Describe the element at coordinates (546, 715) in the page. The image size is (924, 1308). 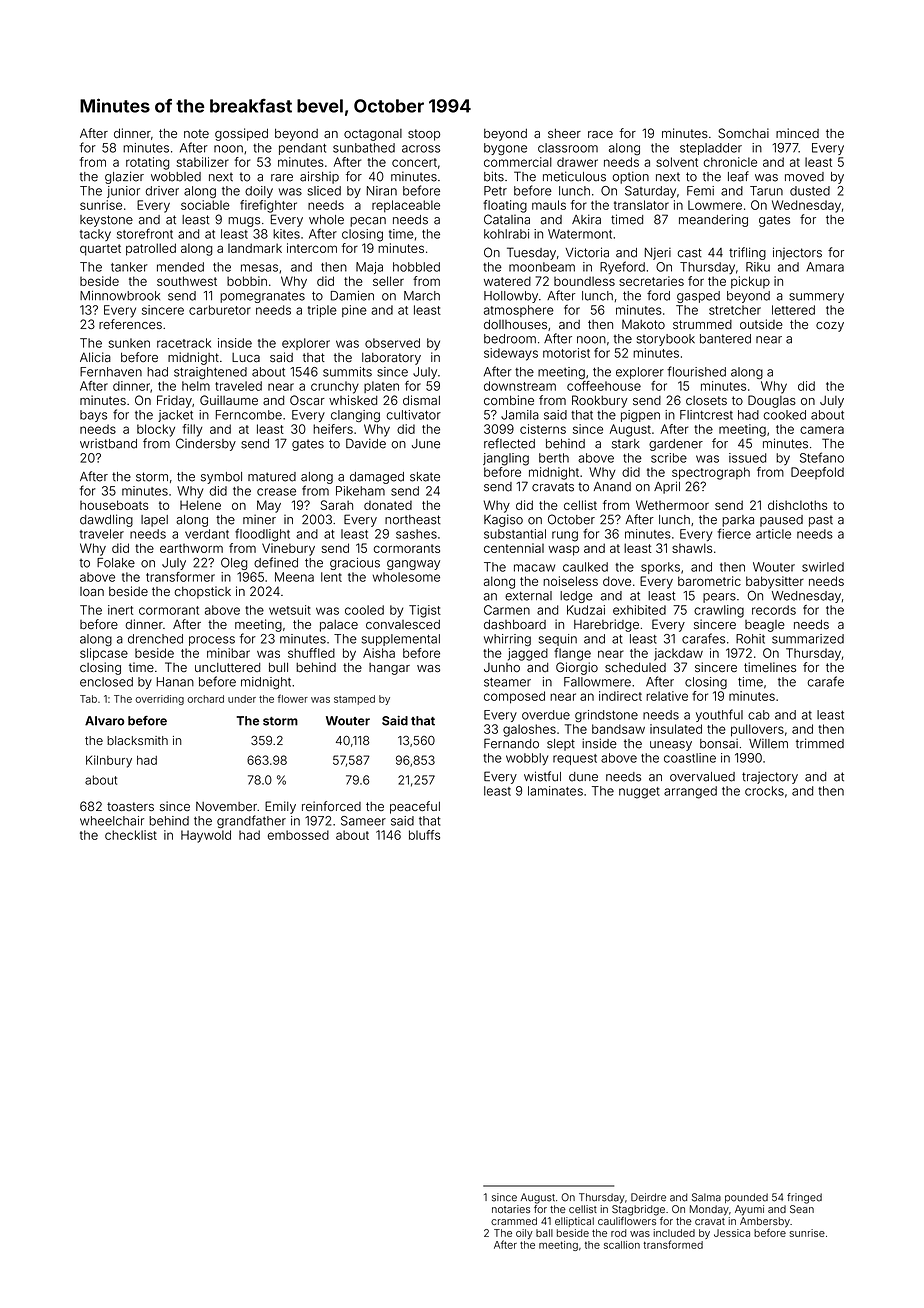
I see `overdue` at that location.
